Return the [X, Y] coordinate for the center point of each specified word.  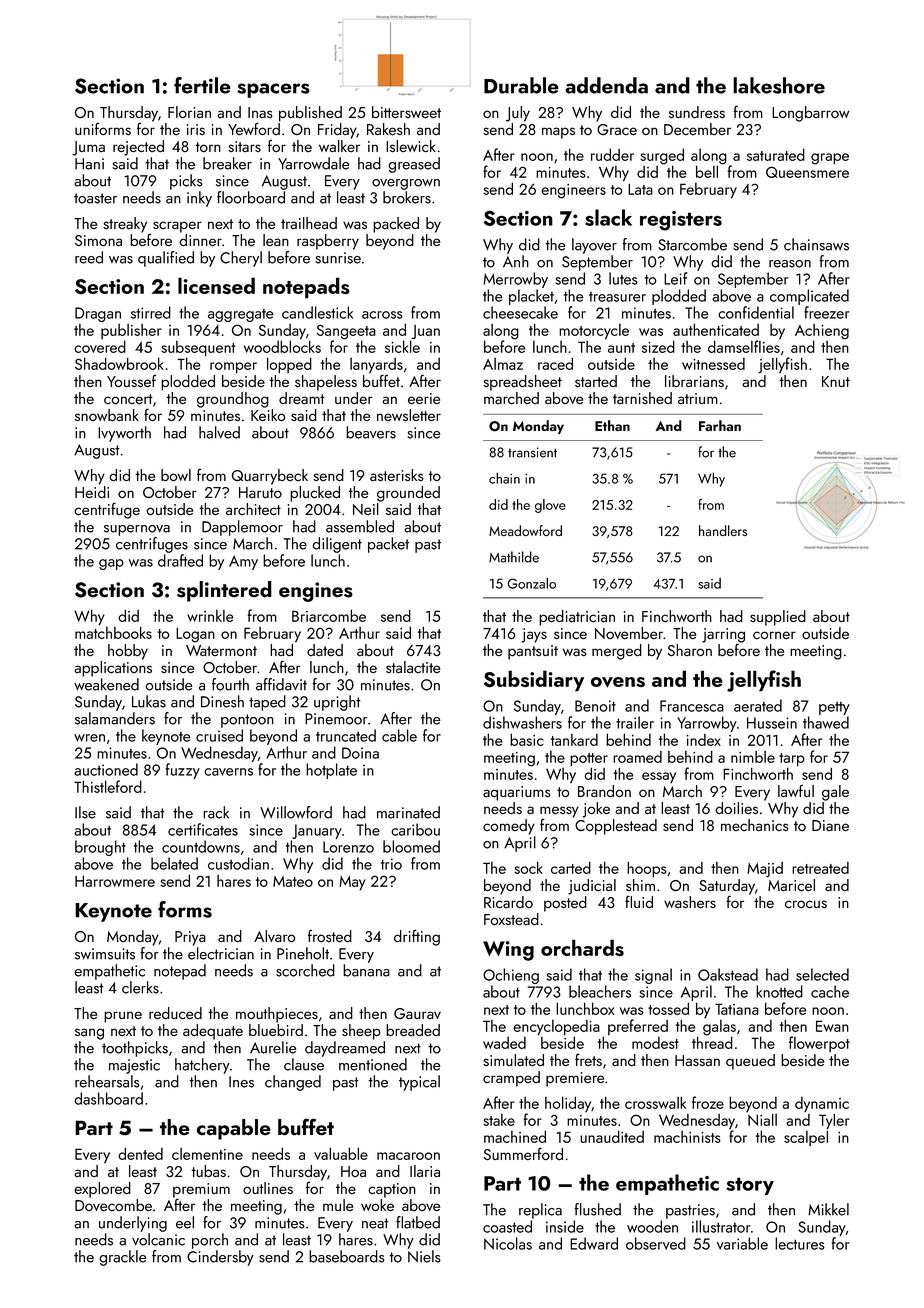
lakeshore [779, 85]
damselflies [744, 346]
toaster [95, 198]
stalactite [413, 667]
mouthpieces [277, 1015]
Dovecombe [113, 1205]
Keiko [268, 415]
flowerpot [819, 1044]
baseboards [347, 1256]
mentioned [373, 1064]
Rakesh [388, 129]
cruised [219, 735]
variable [742, 1243]
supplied [778, 618]
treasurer [617, 297]
